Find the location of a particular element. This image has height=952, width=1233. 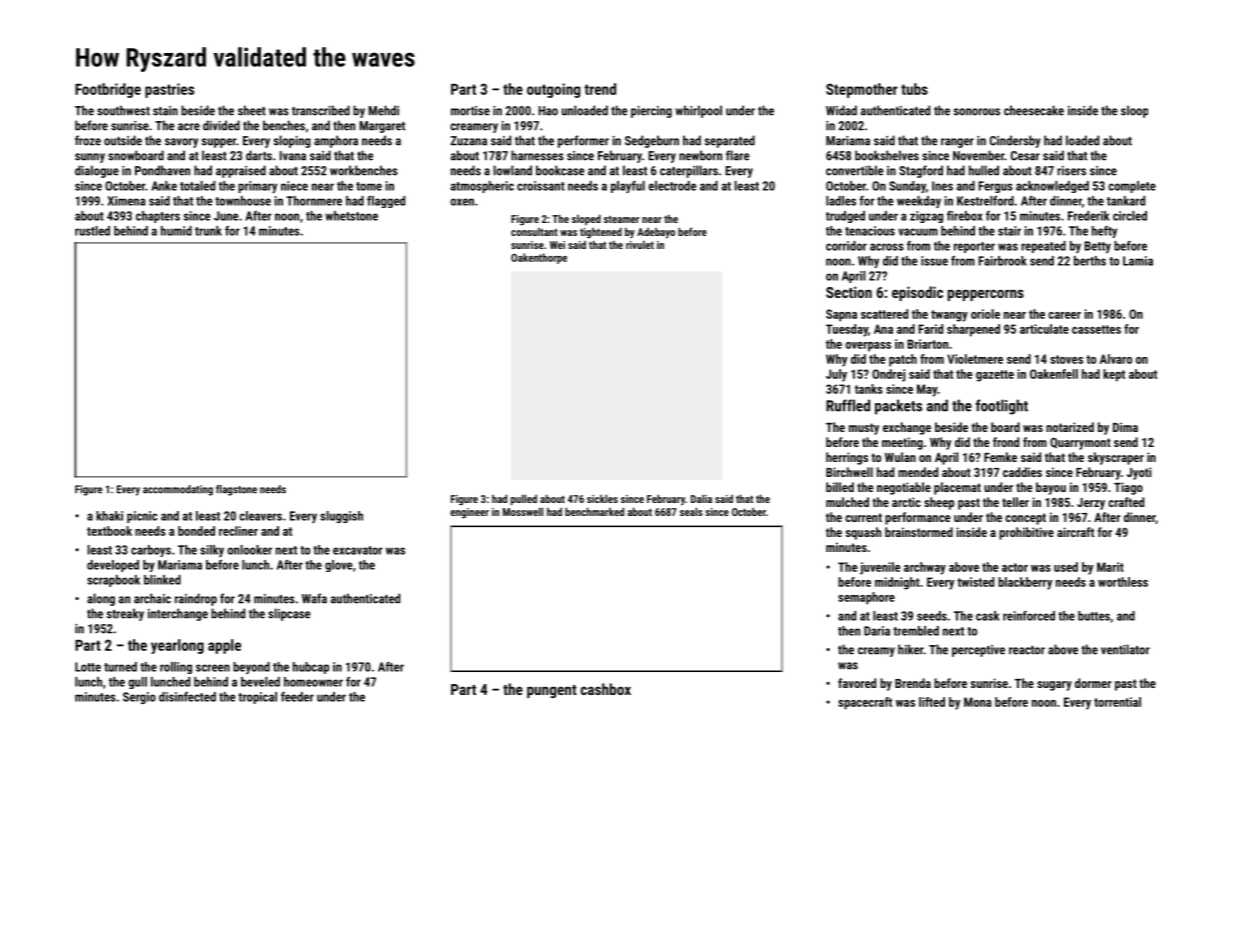

sluggish is located at coordinates (341, 517).
